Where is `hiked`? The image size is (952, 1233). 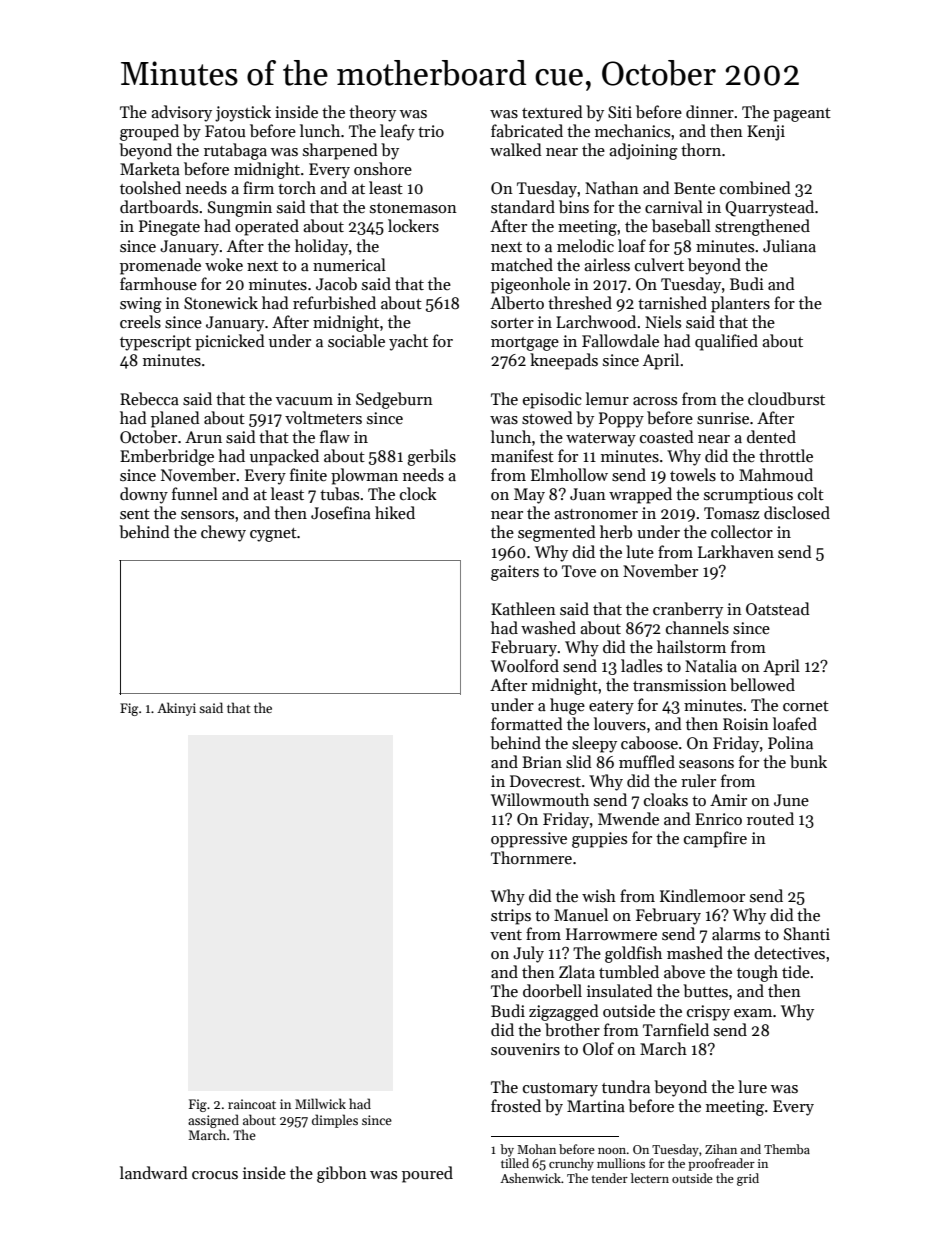
hiked is located at coordinates (395, 512).
